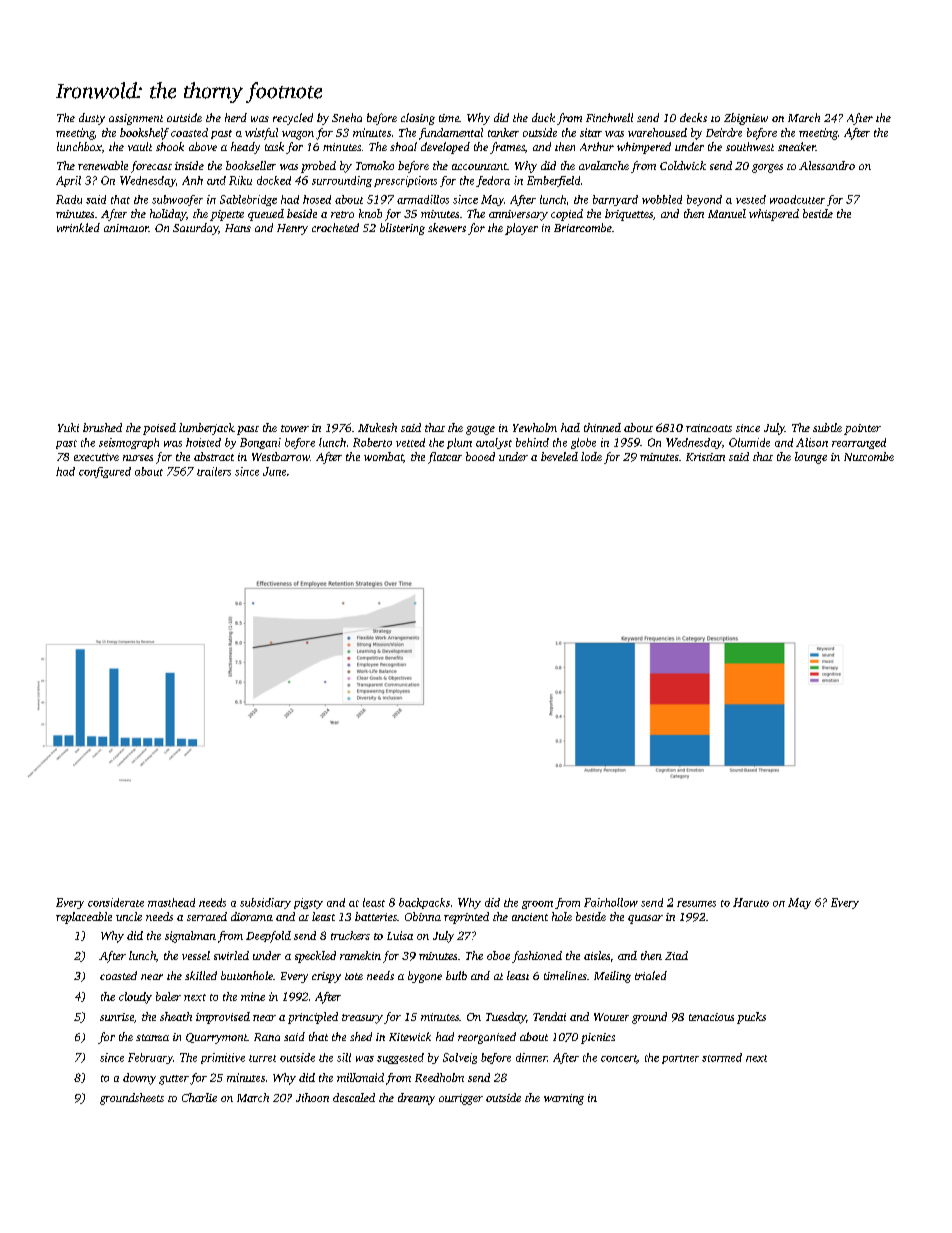  I want to click on sheath, so click(176, 1016).
